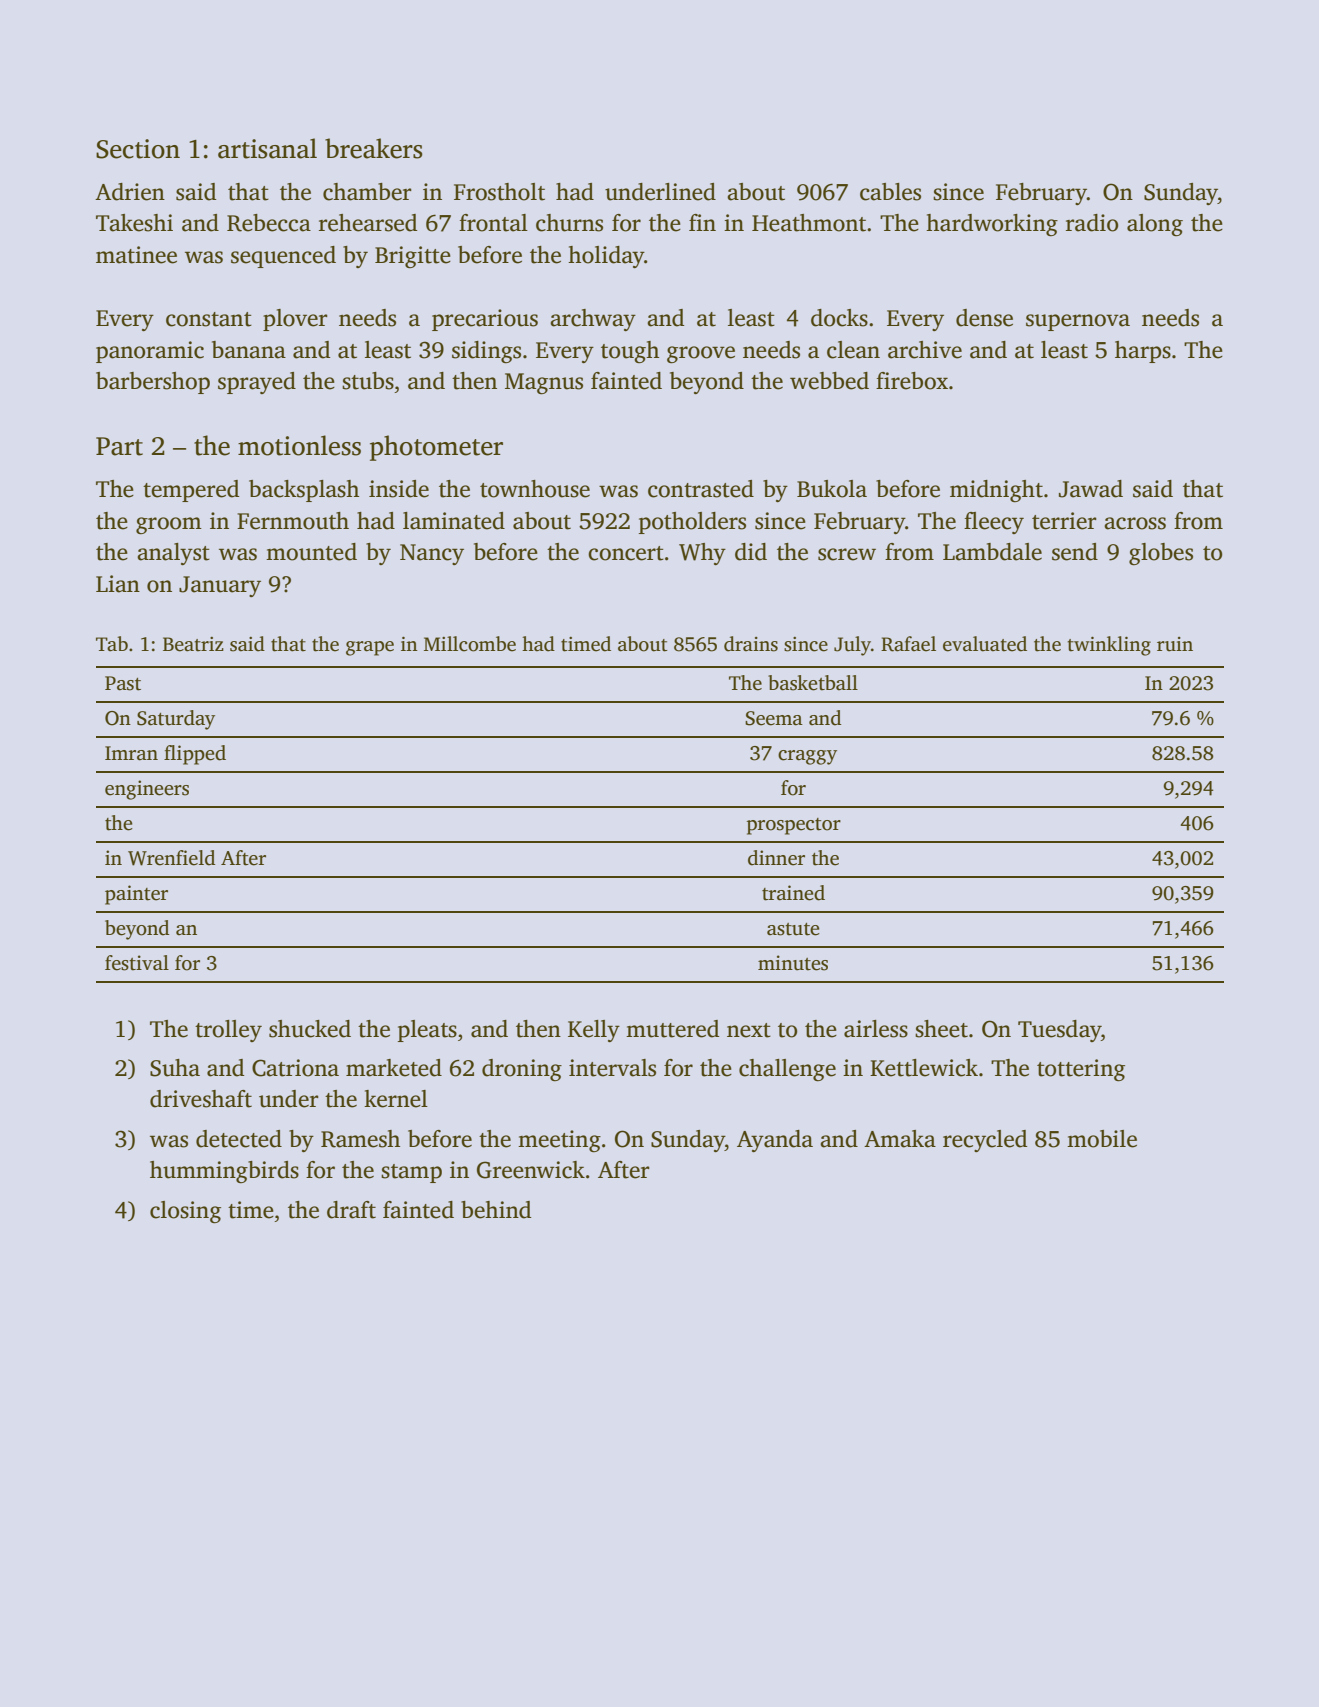 This page has width=1319, height=1707. I want to click on townhouse, so click(535, 489).
